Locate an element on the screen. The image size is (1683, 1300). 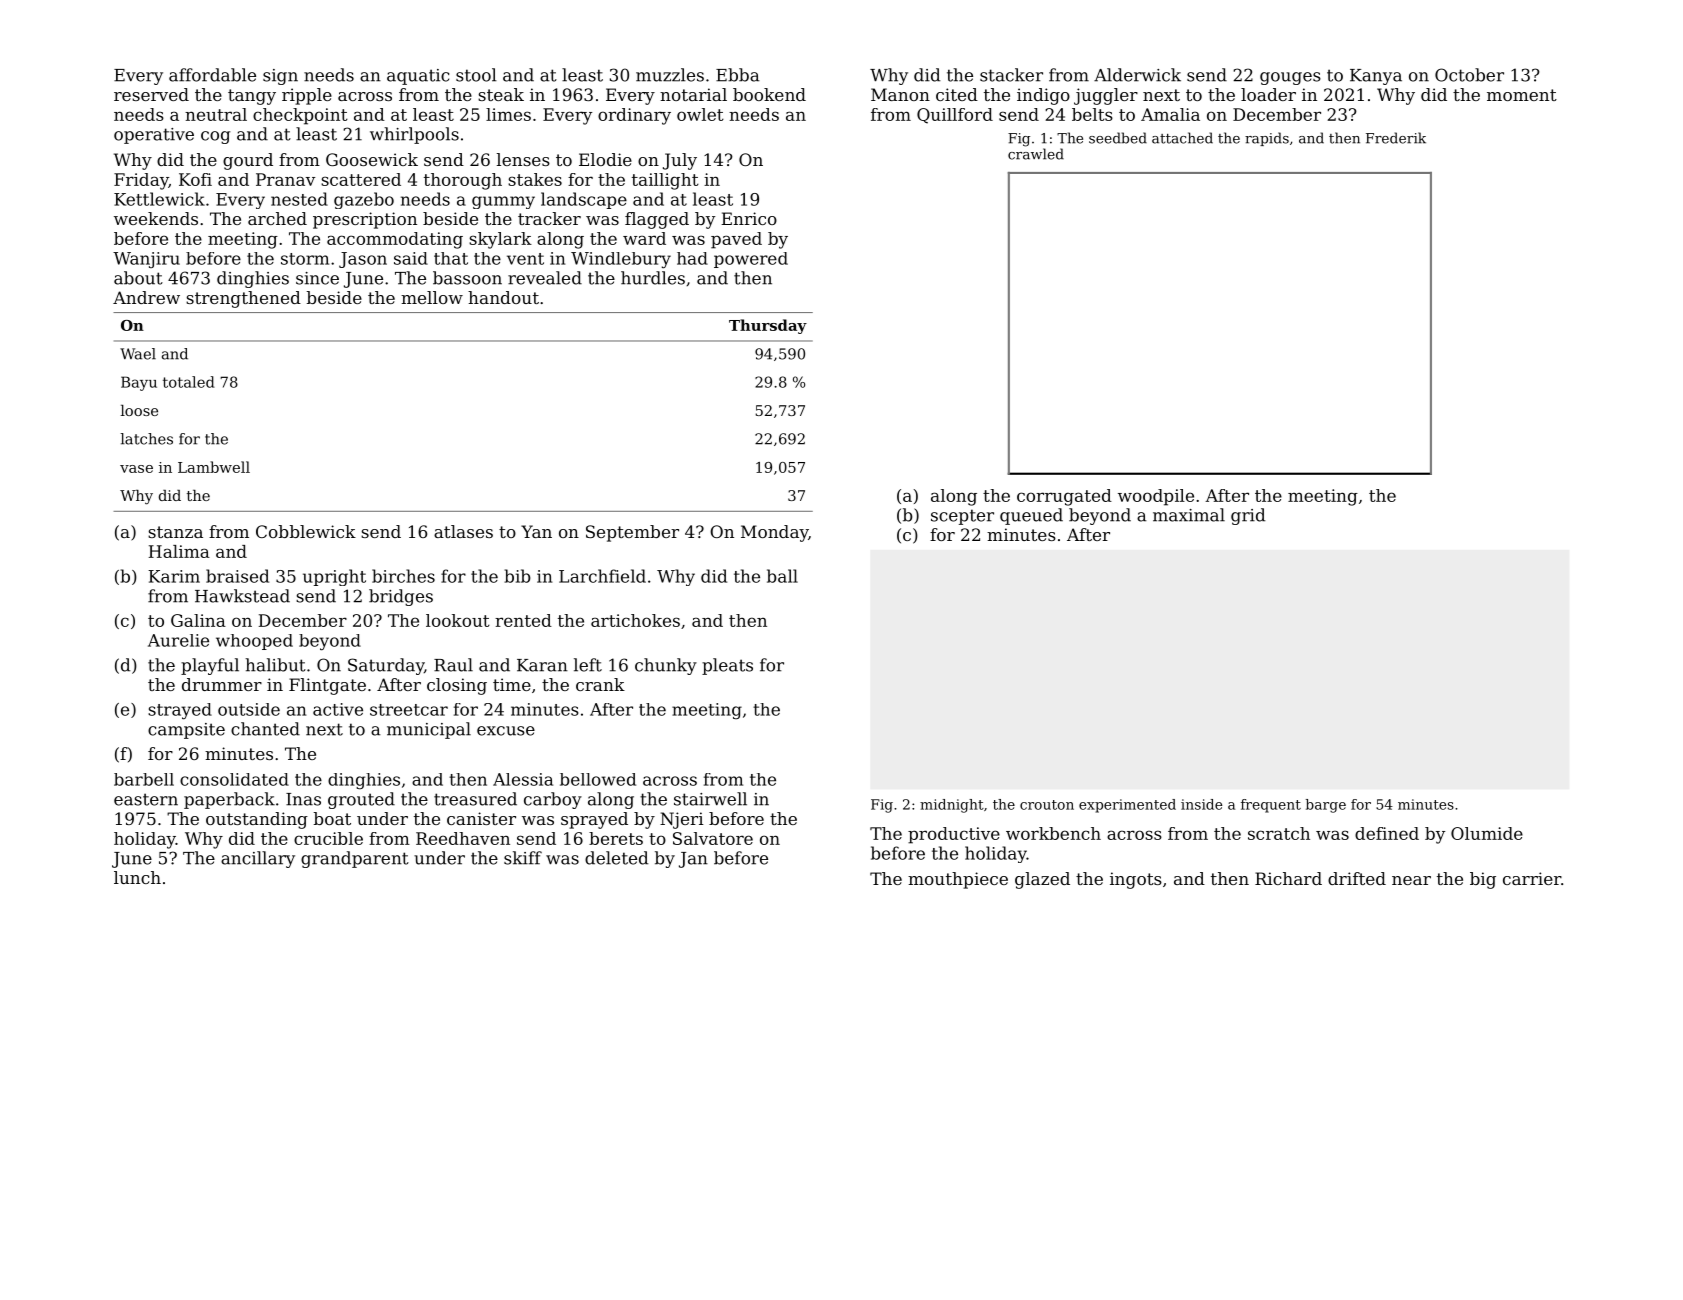
crawled is located at coordinates (1036, 154).
